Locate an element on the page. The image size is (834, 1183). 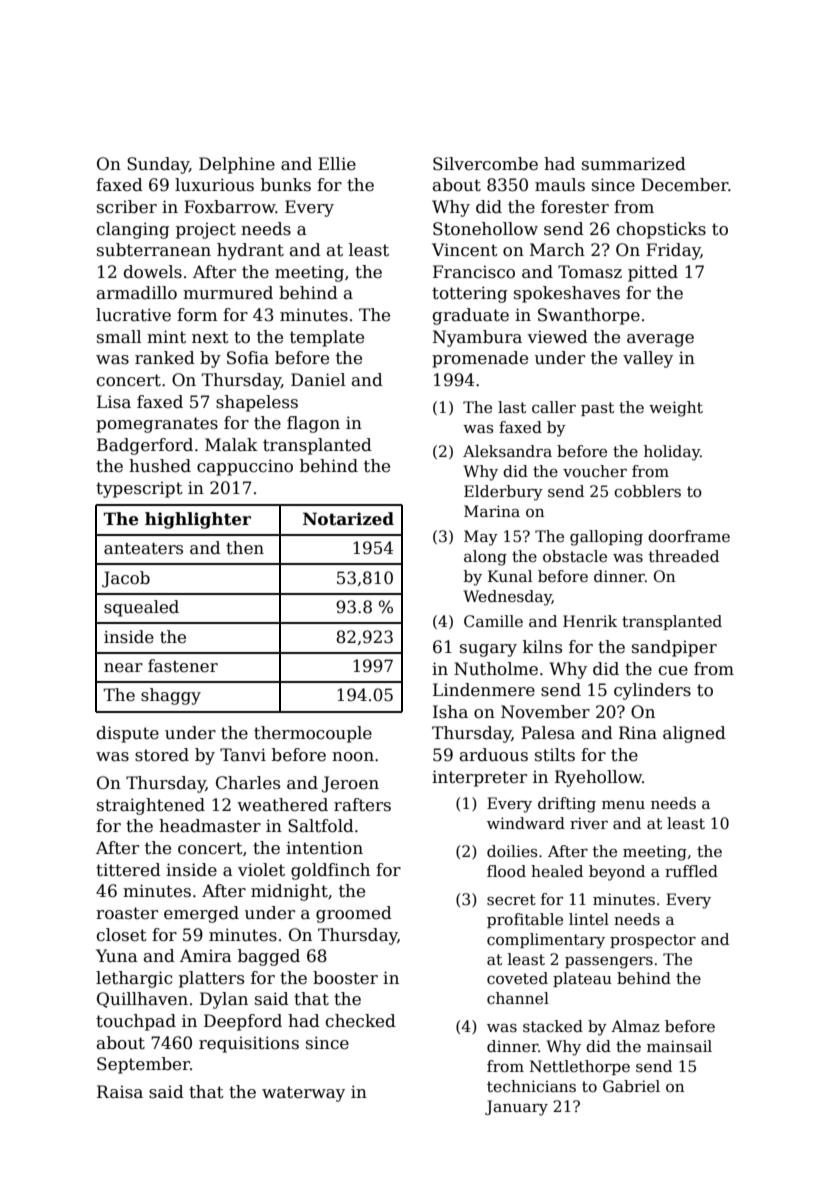
highlighter is located at coordinates (198, 520).
